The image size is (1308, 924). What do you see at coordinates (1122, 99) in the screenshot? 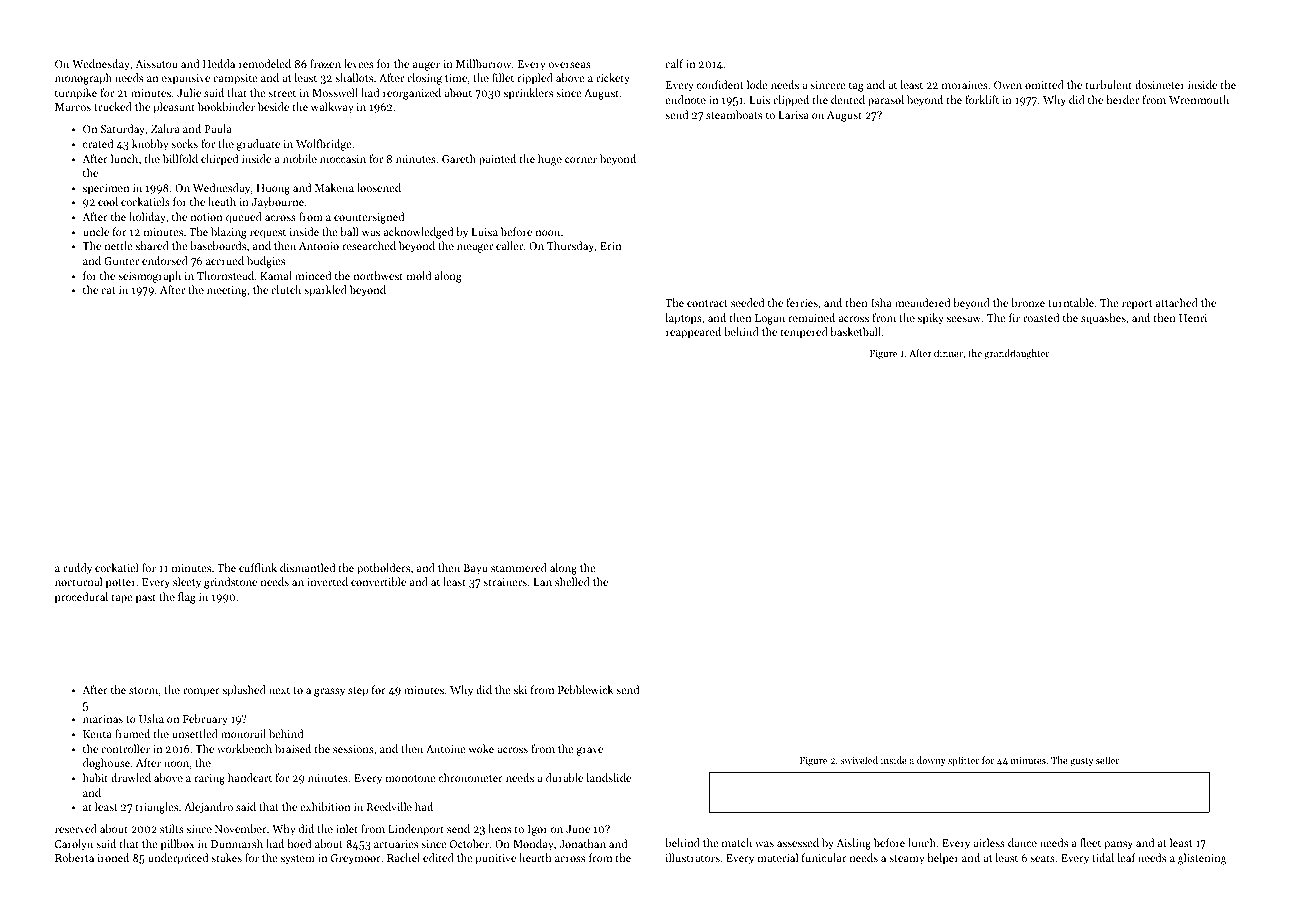
I see `herder` at bounding box center [1122, 99].
